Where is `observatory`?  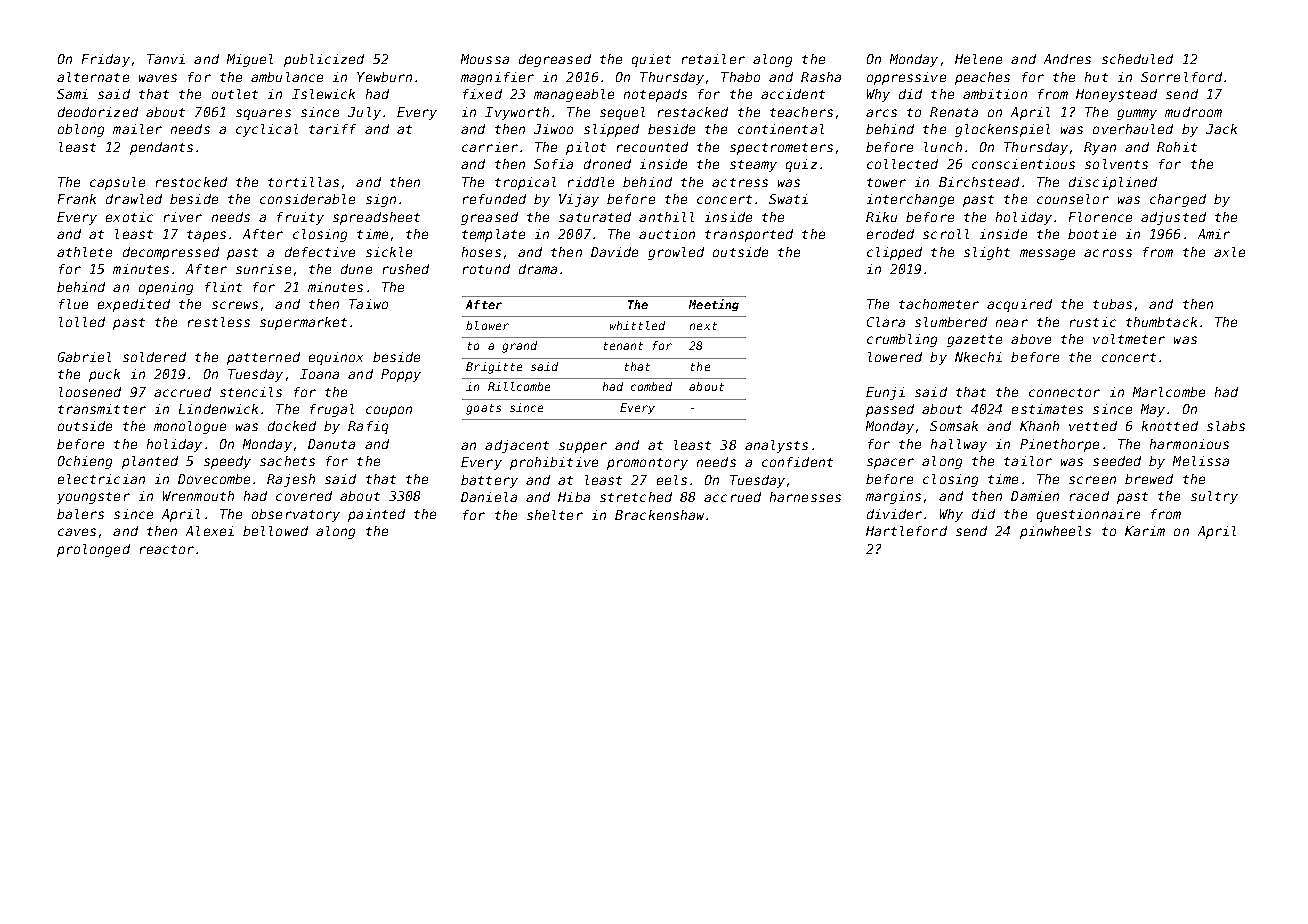 observatory is located at coordinates (296, 515).
